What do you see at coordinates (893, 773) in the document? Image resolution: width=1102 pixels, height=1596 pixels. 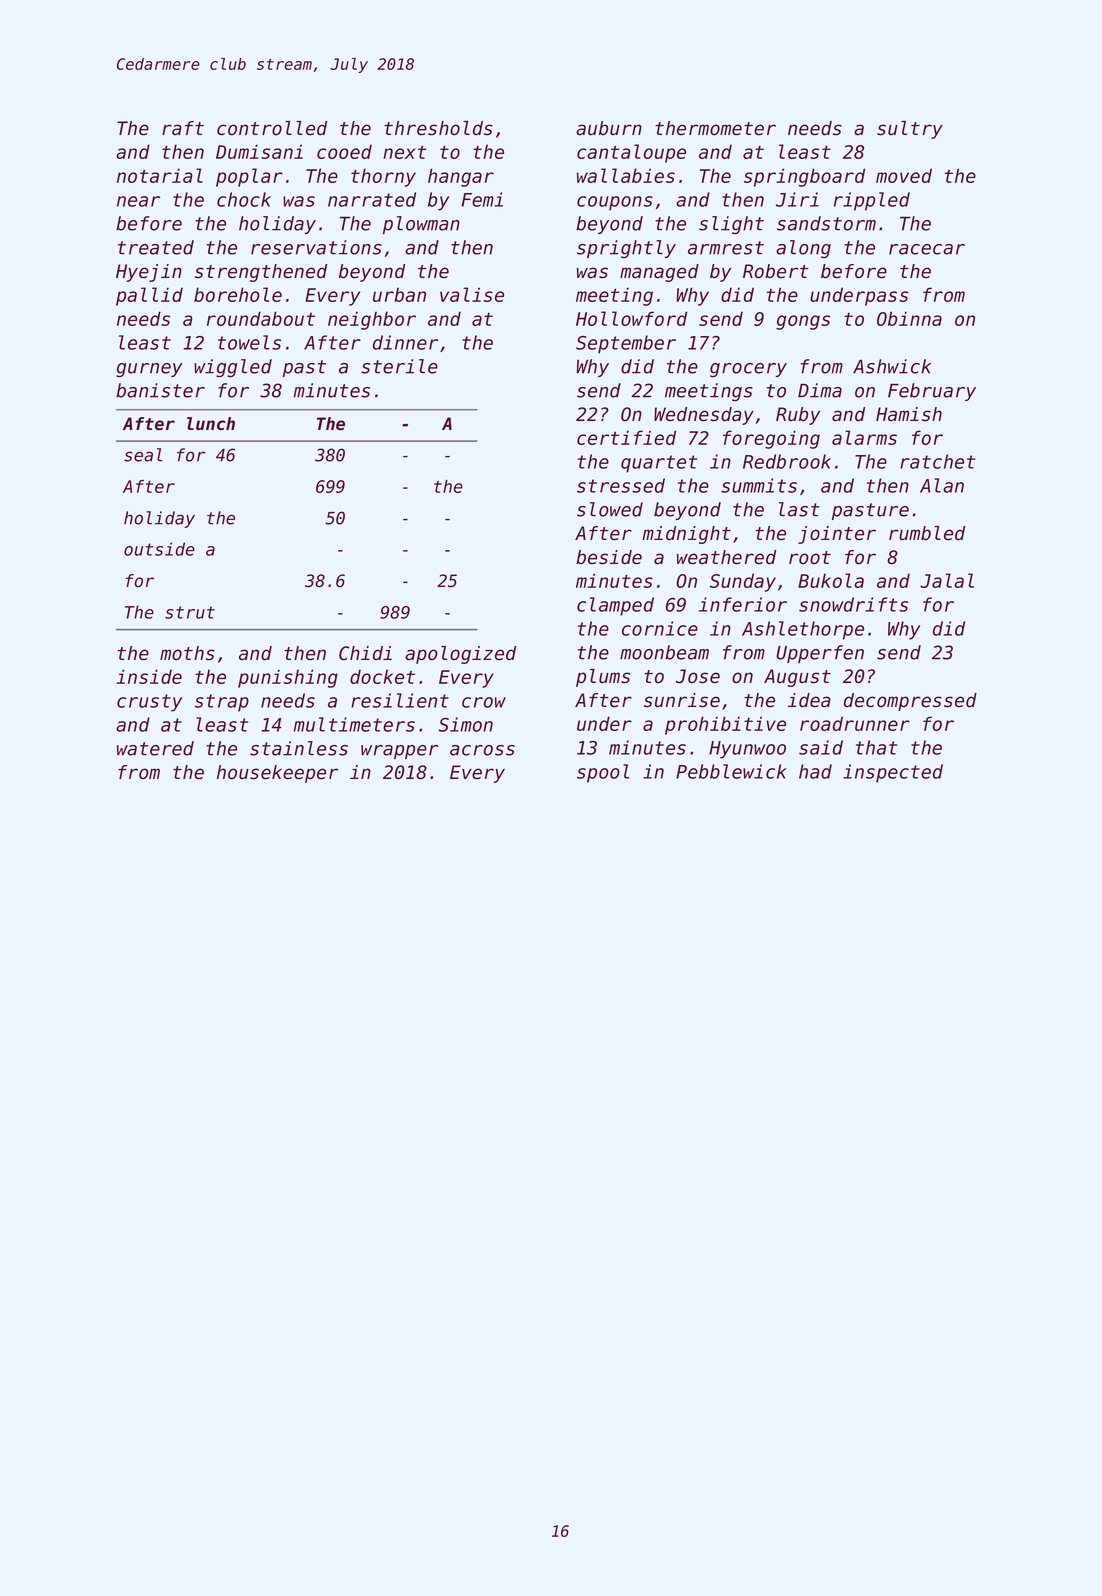 I see `inspected` at bounding box center [893, 773].
